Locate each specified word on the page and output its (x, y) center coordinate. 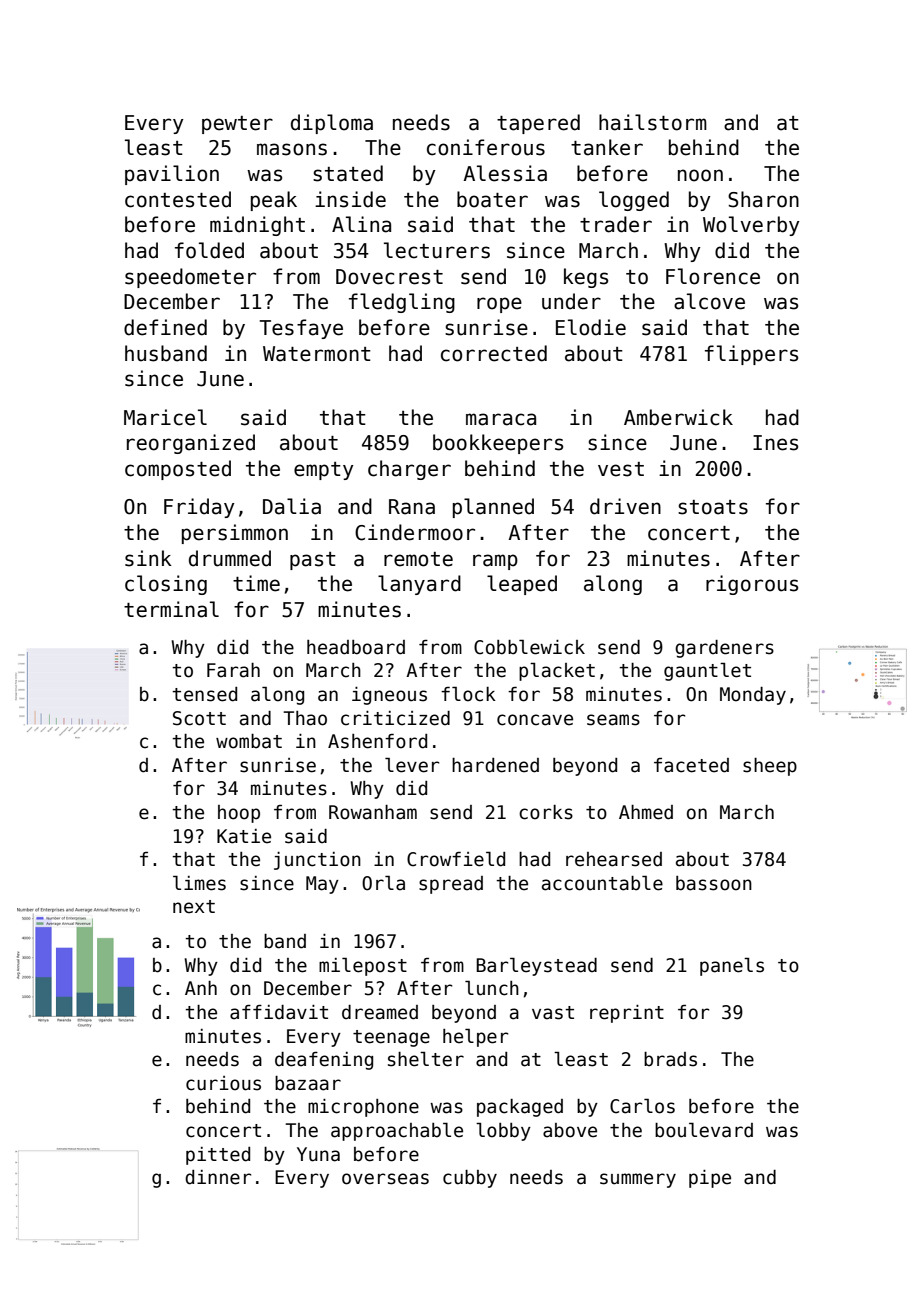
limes (199, 883)
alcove (709, 301)
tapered (538, 124)
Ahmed (646, 812)
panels (732, 966)
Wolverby (751, 226)
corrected (494, 353)
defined (165, 327)
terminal (171, 609)
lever (412, 765)
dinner (218, 1177)
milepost (363, 966)
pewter (237, 125)
